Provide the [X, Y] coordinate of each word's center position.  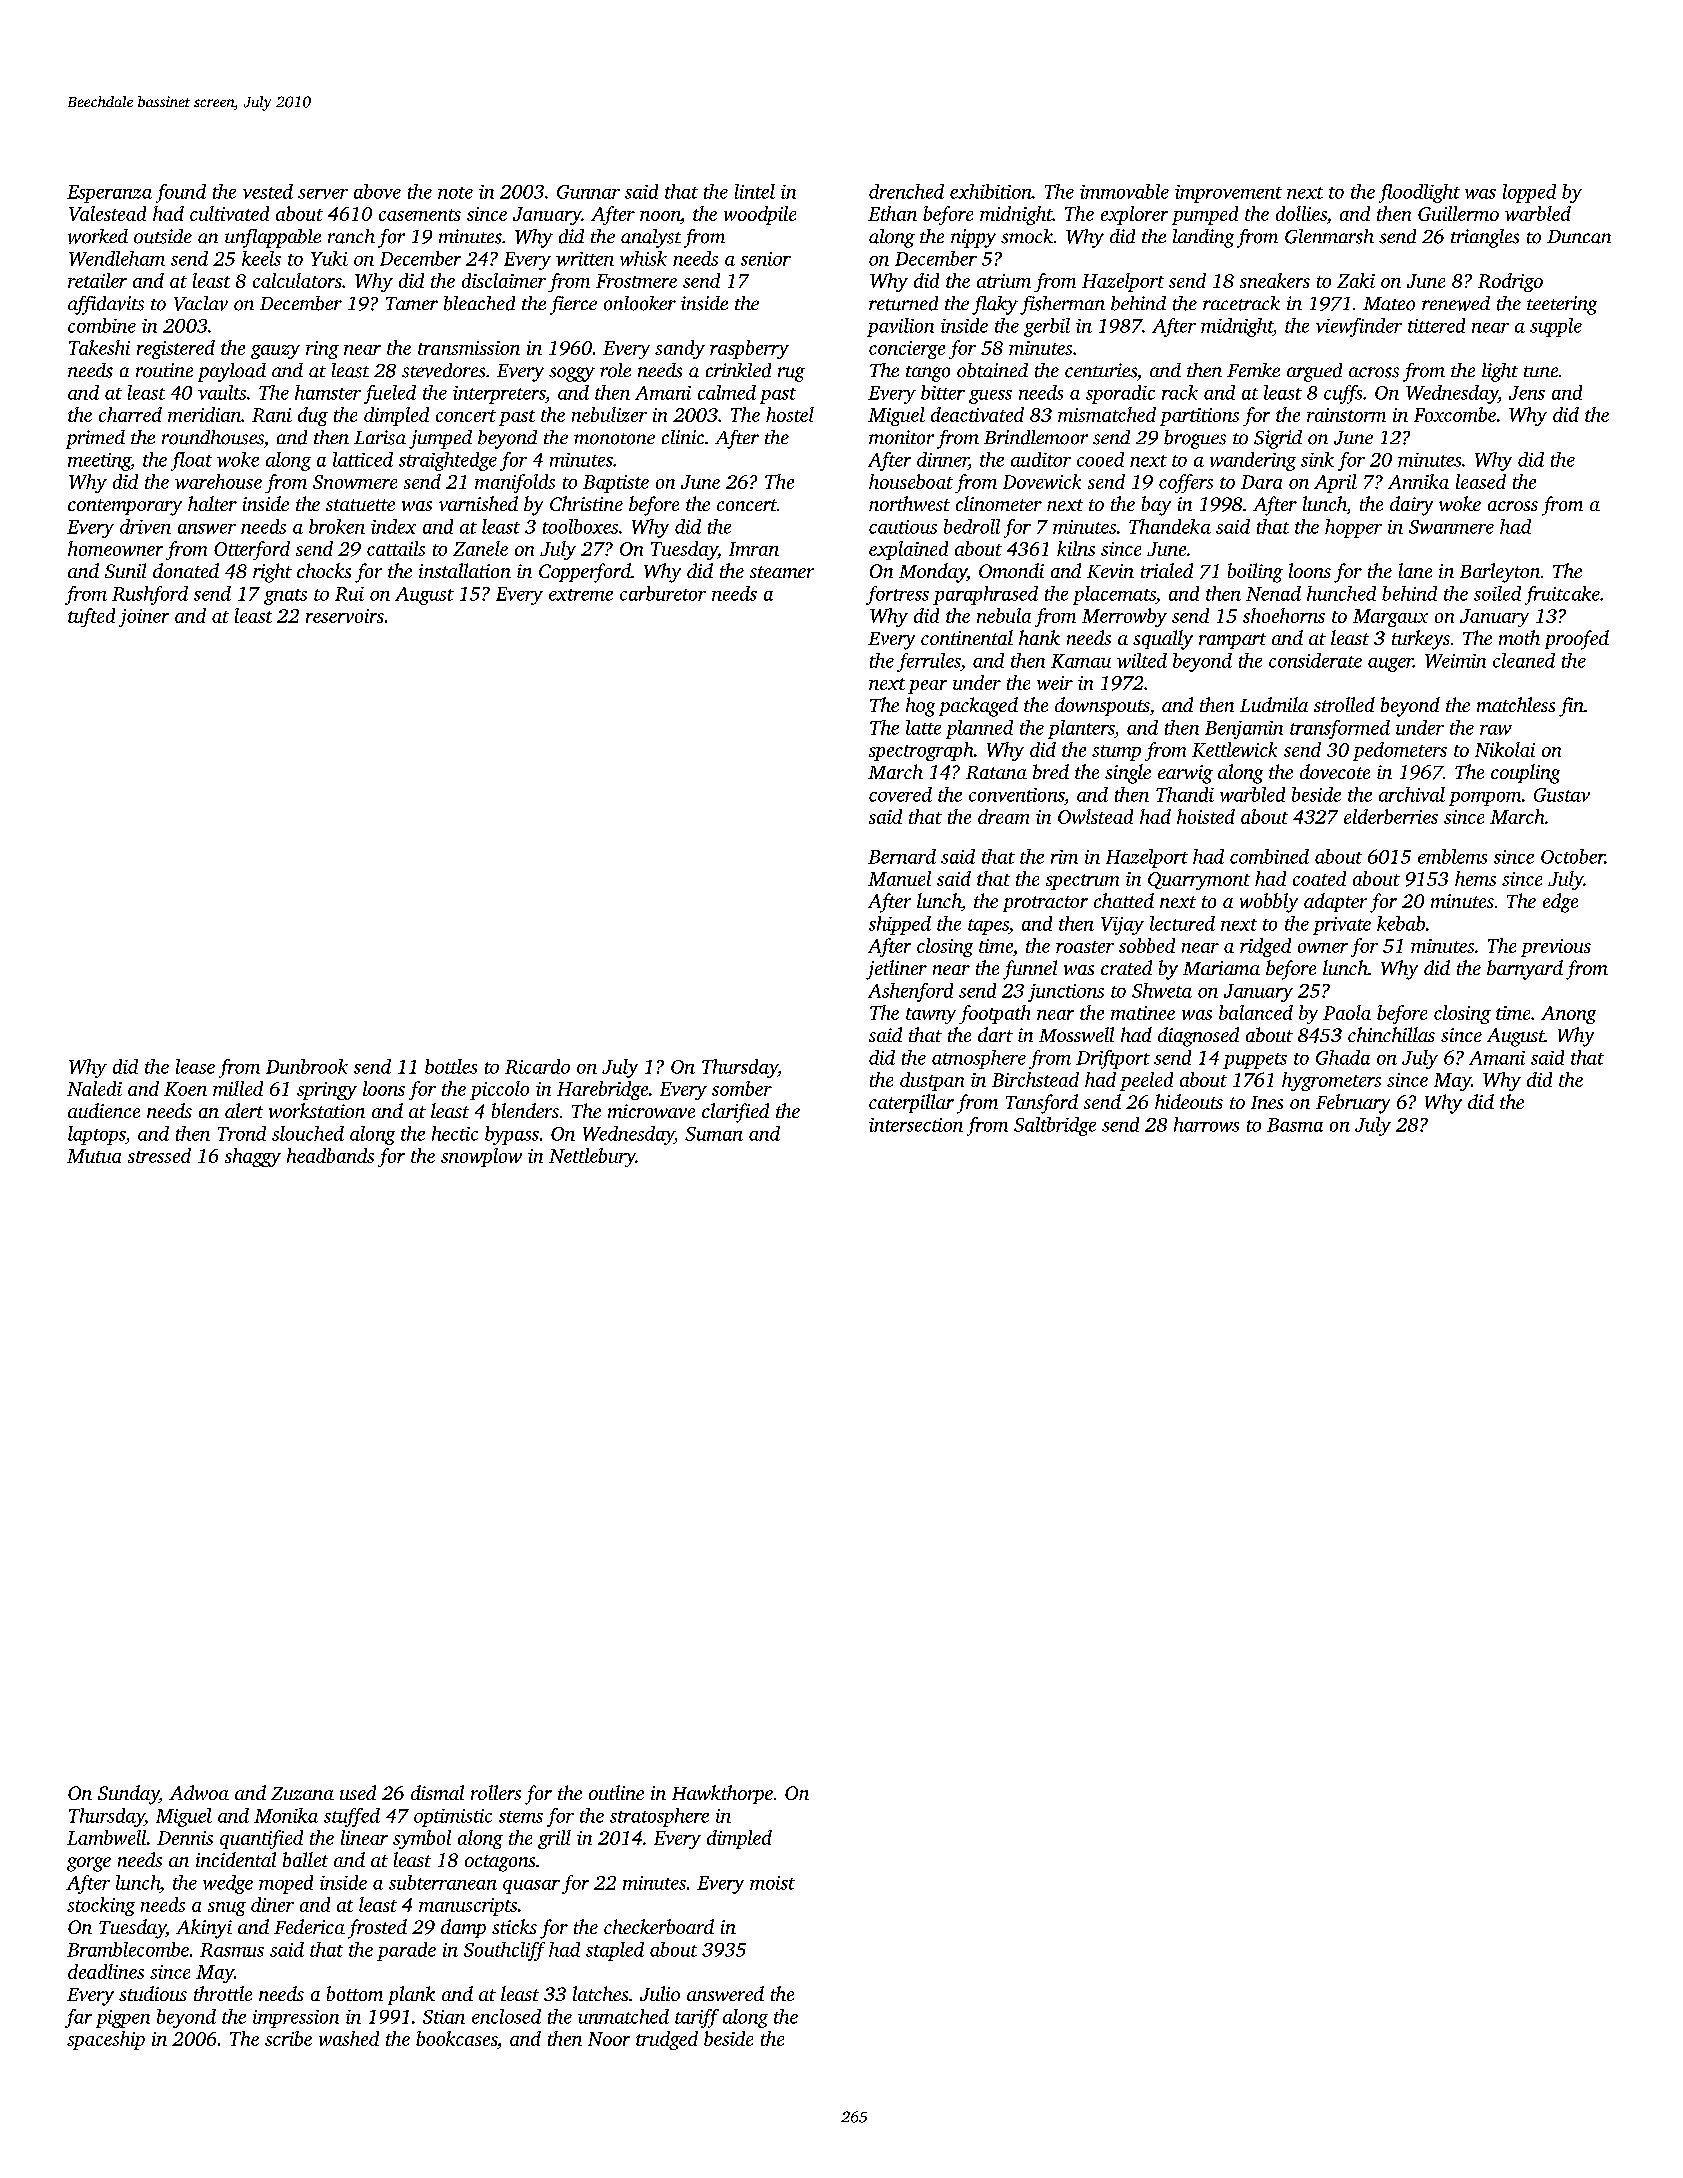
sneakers [1275, 280]
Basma [1295, 1125]
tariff [697, 2018]
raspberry [749, 349]
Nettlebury [592, 1157]
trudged [667, 2040]
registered [176, 349]
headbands [330, 1155]
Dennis [185, 1838]
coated [1319, 878]
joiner [144, 618]
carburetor [663, 593]
